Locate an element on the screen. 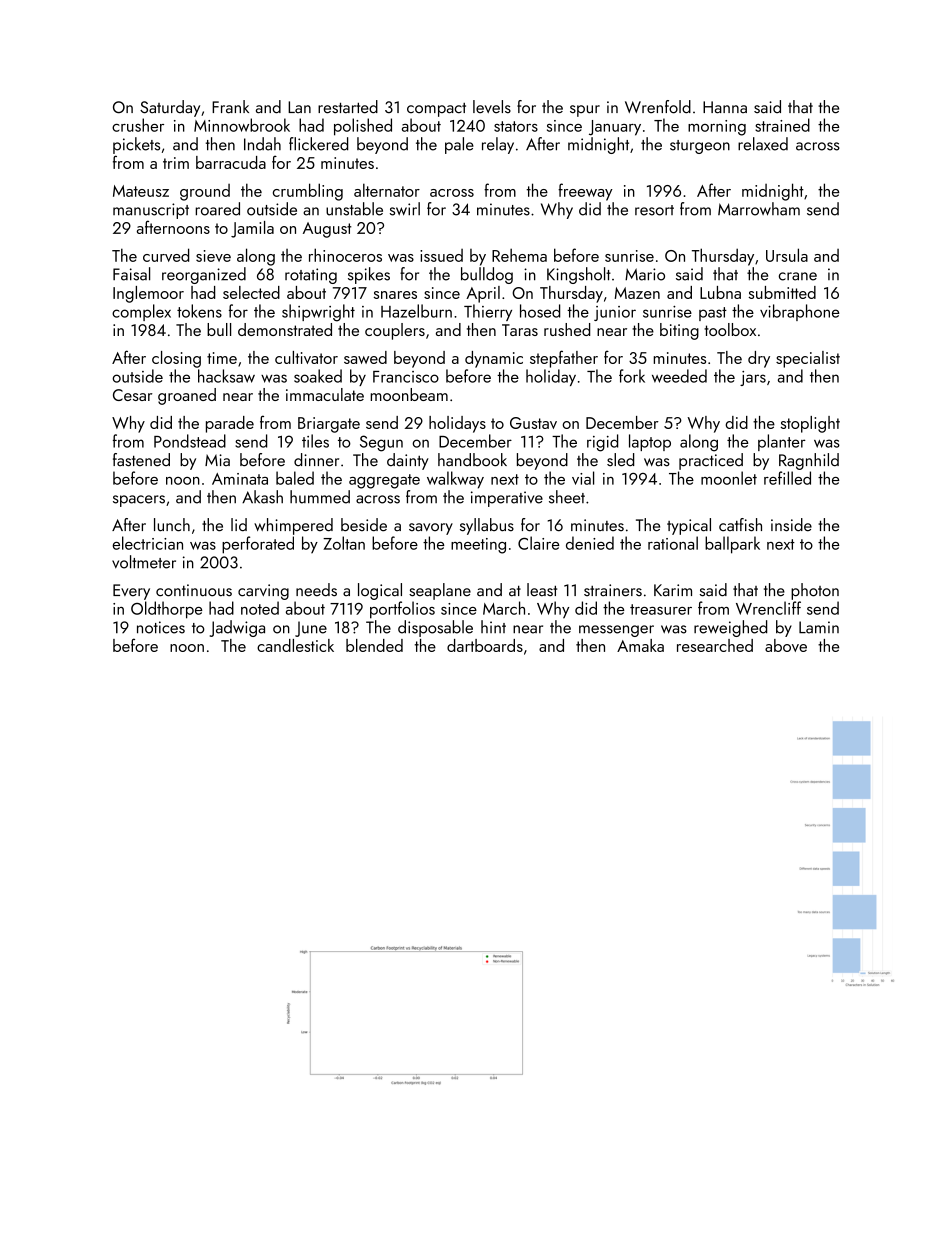 The image size is (952, 1233). perforated is located at coordinates (258, 545).
